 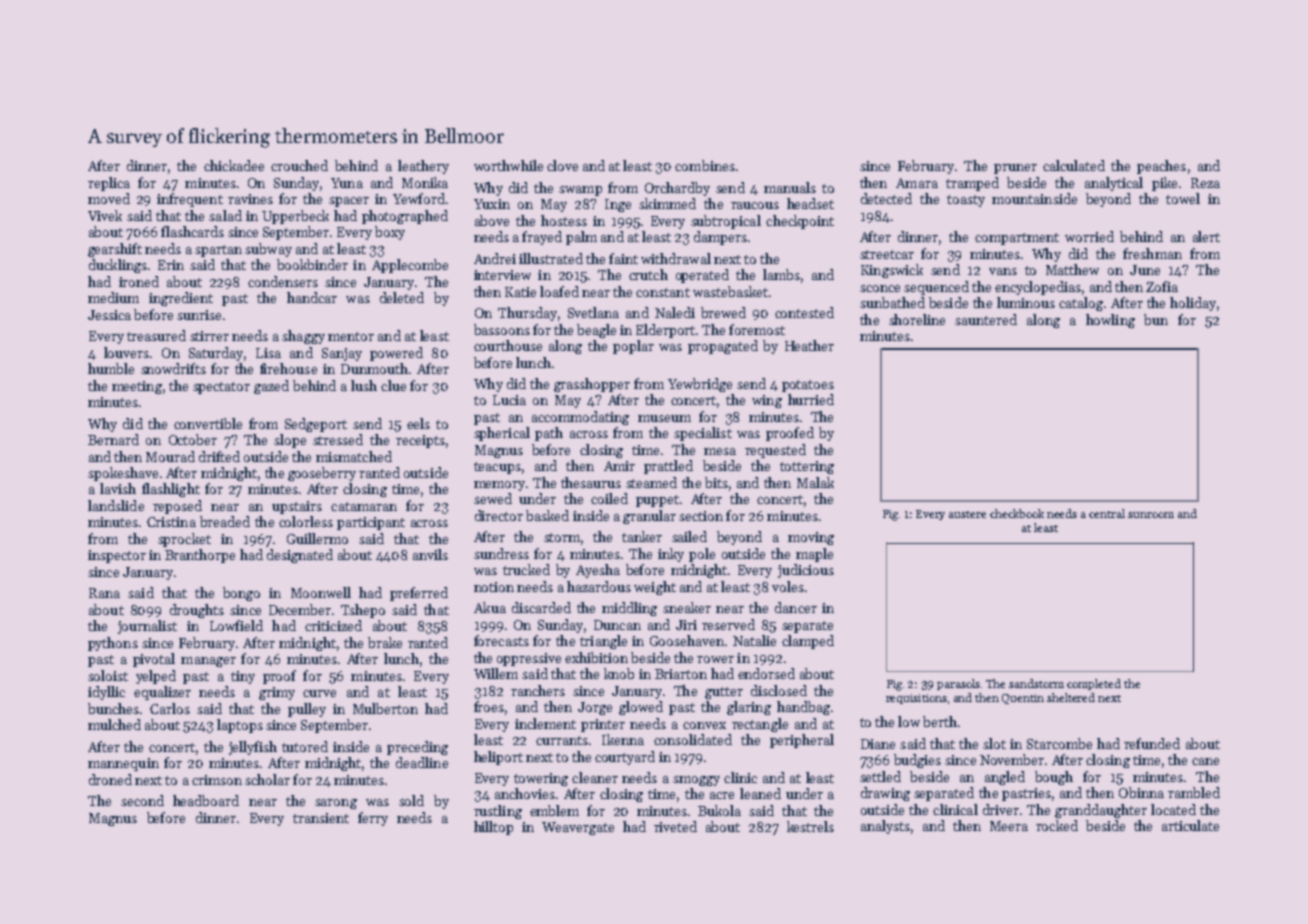 I want to click on Ayesha, so click(x=598, y=571).
